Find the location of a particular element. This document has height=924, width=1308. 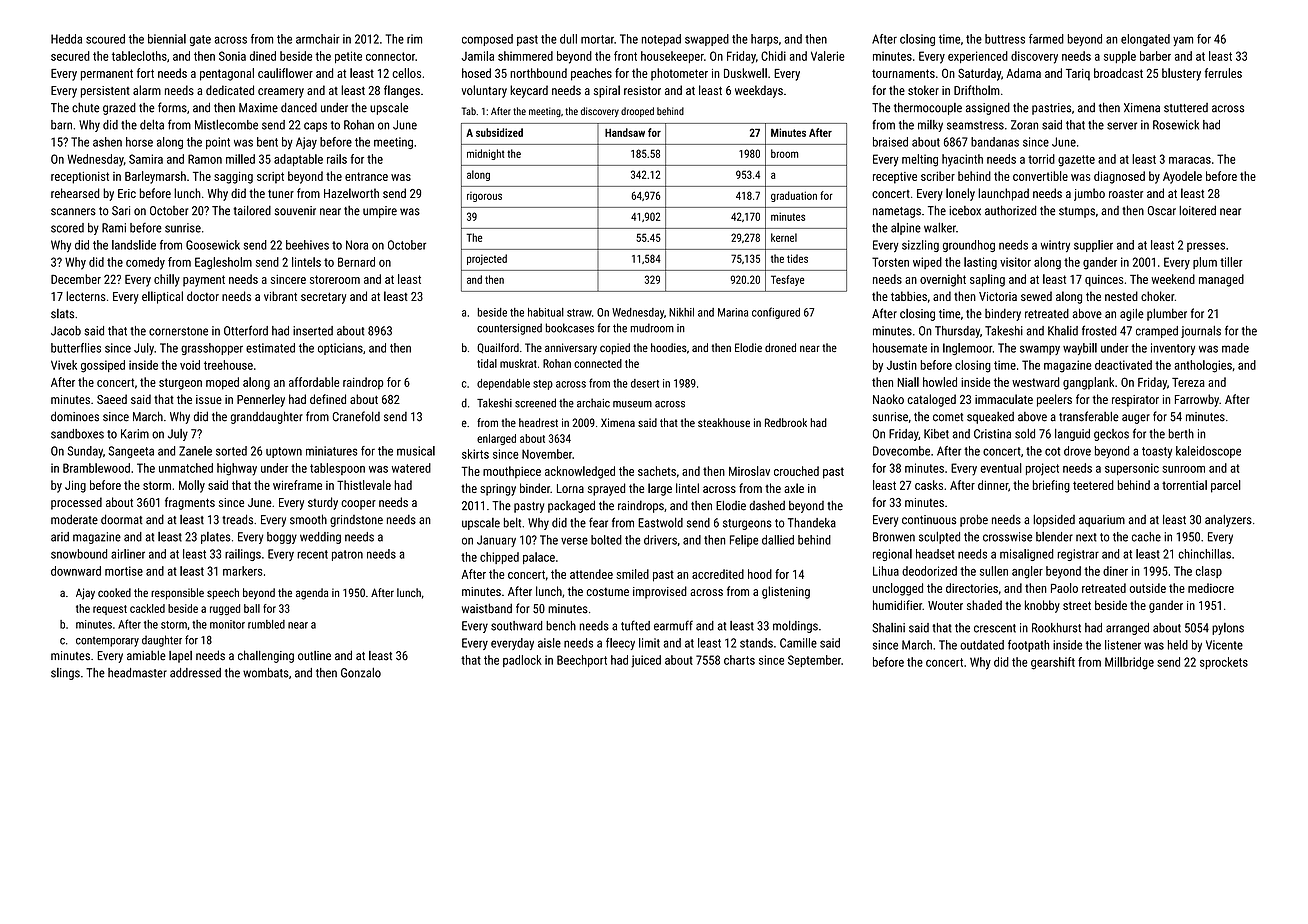

Gonzalo is located at coordinates (361, 672).
